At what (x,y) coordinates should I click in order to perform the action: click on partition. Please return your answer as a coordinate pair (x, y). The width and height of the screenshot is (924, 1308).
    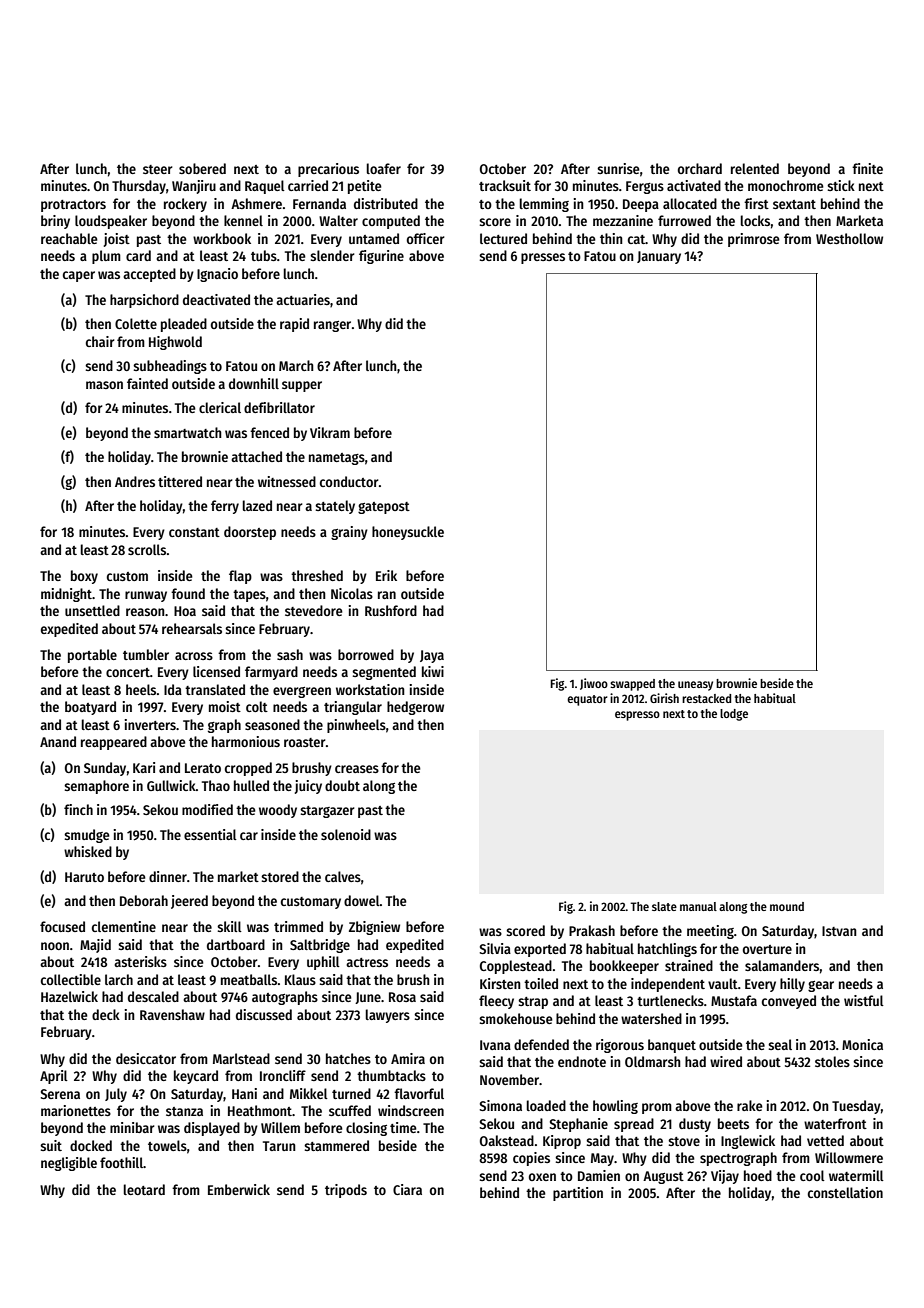
    Looking at the image, I should click on (578, 1194).
